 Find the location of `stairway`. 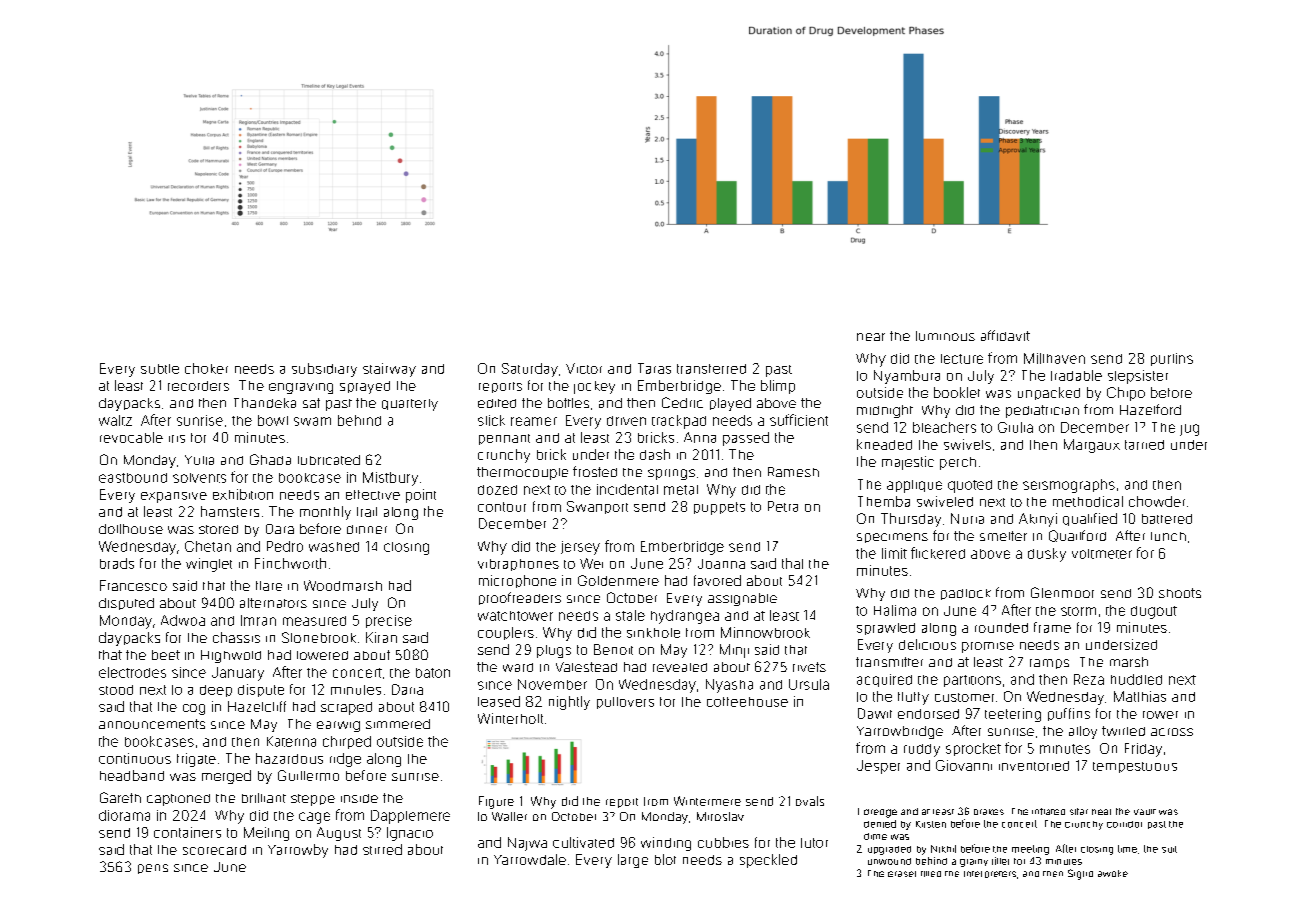

stairway is located at coordinates (389, 370).
